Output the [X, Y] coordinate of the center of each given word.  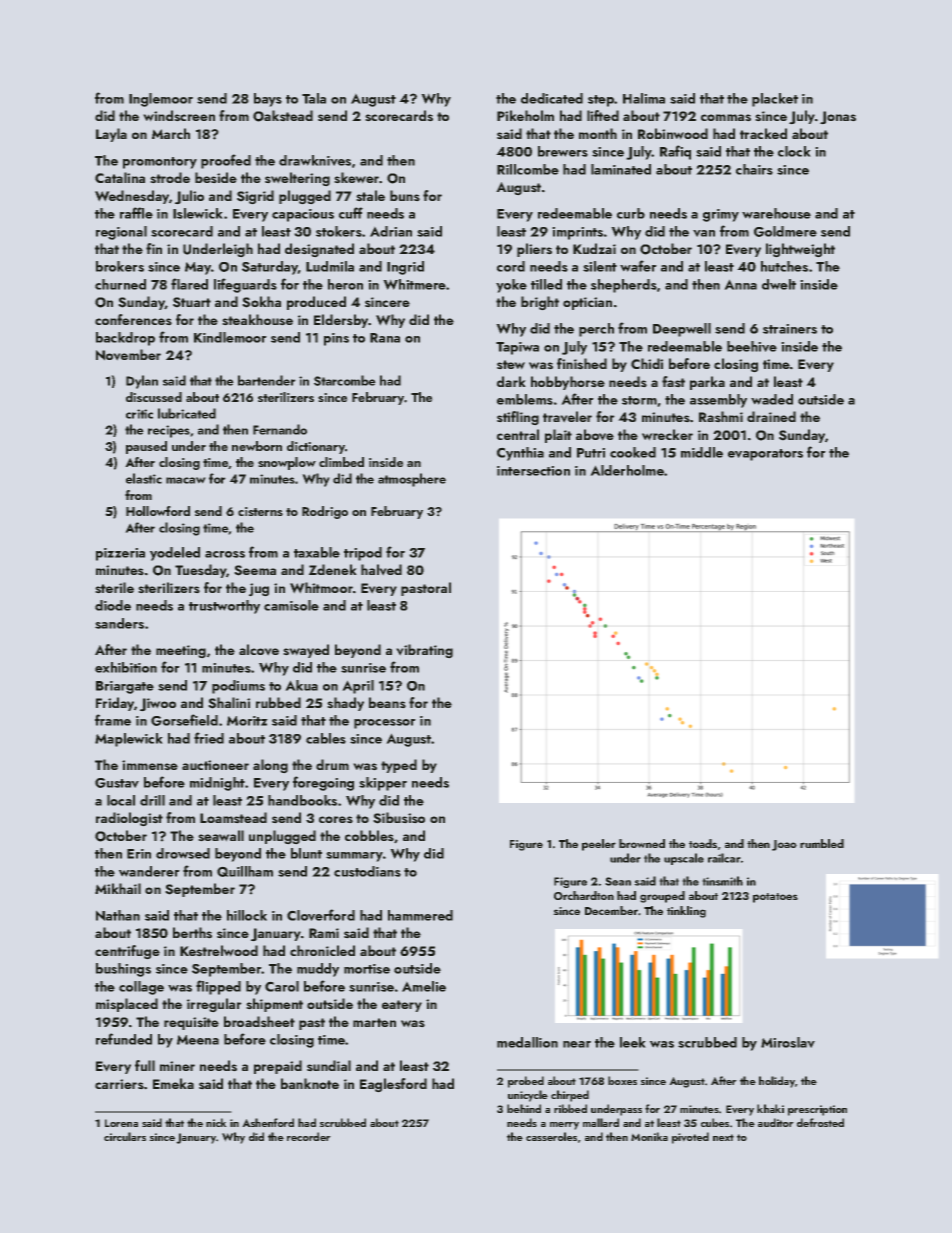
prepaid [278, 1067]
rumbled [822, 843]
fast [673, 381]
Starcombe [344, 380]
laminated [621, 169]
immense [150, 765]
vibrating [425, 651]
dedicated [552, 98]
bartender [266, 380]
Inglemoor [161, 100]
